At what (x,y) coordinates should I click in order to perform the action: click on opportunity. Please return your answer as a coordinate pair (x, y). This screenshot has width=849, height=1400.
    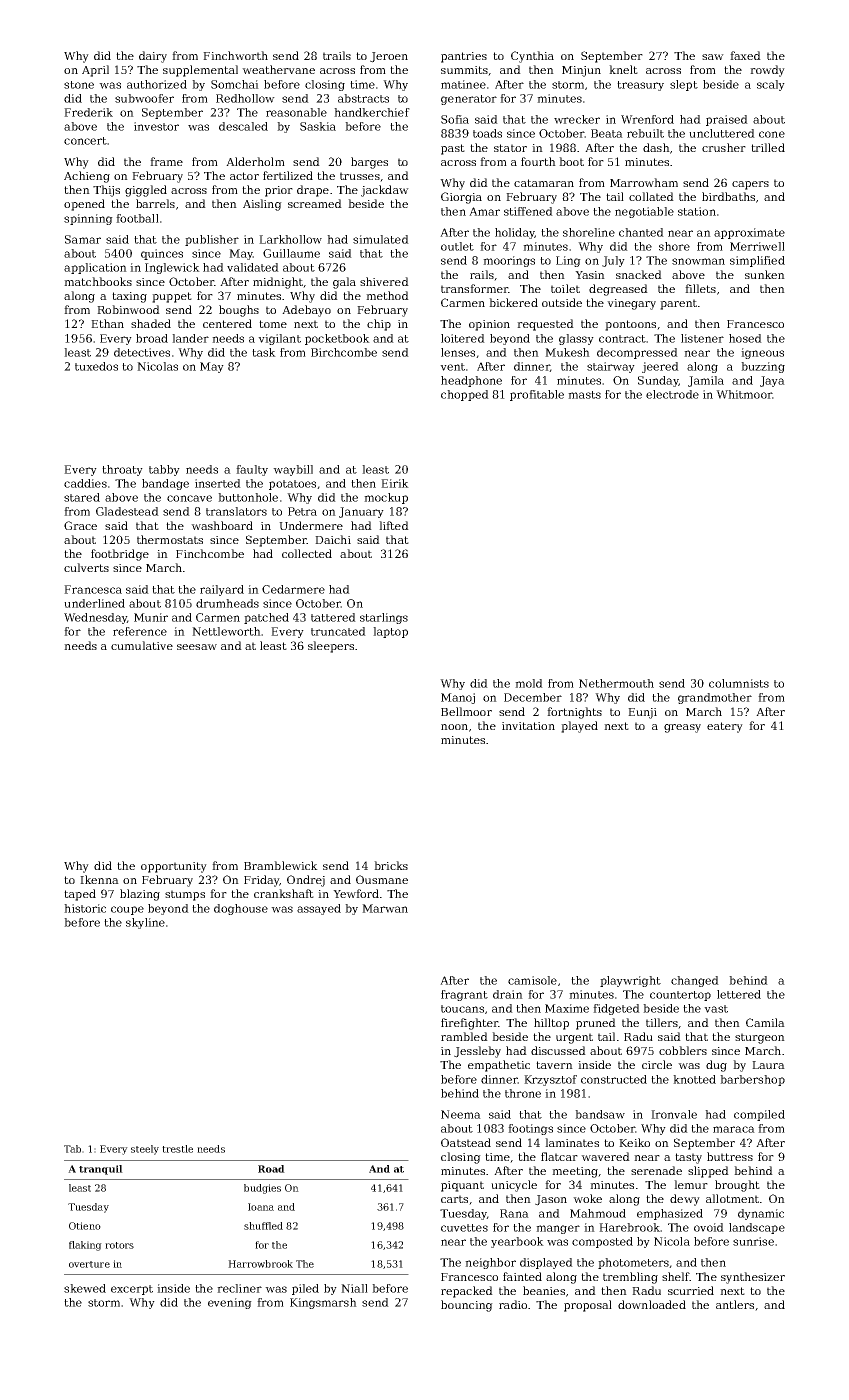
    Looking at the image, I should click on (174, 867).
